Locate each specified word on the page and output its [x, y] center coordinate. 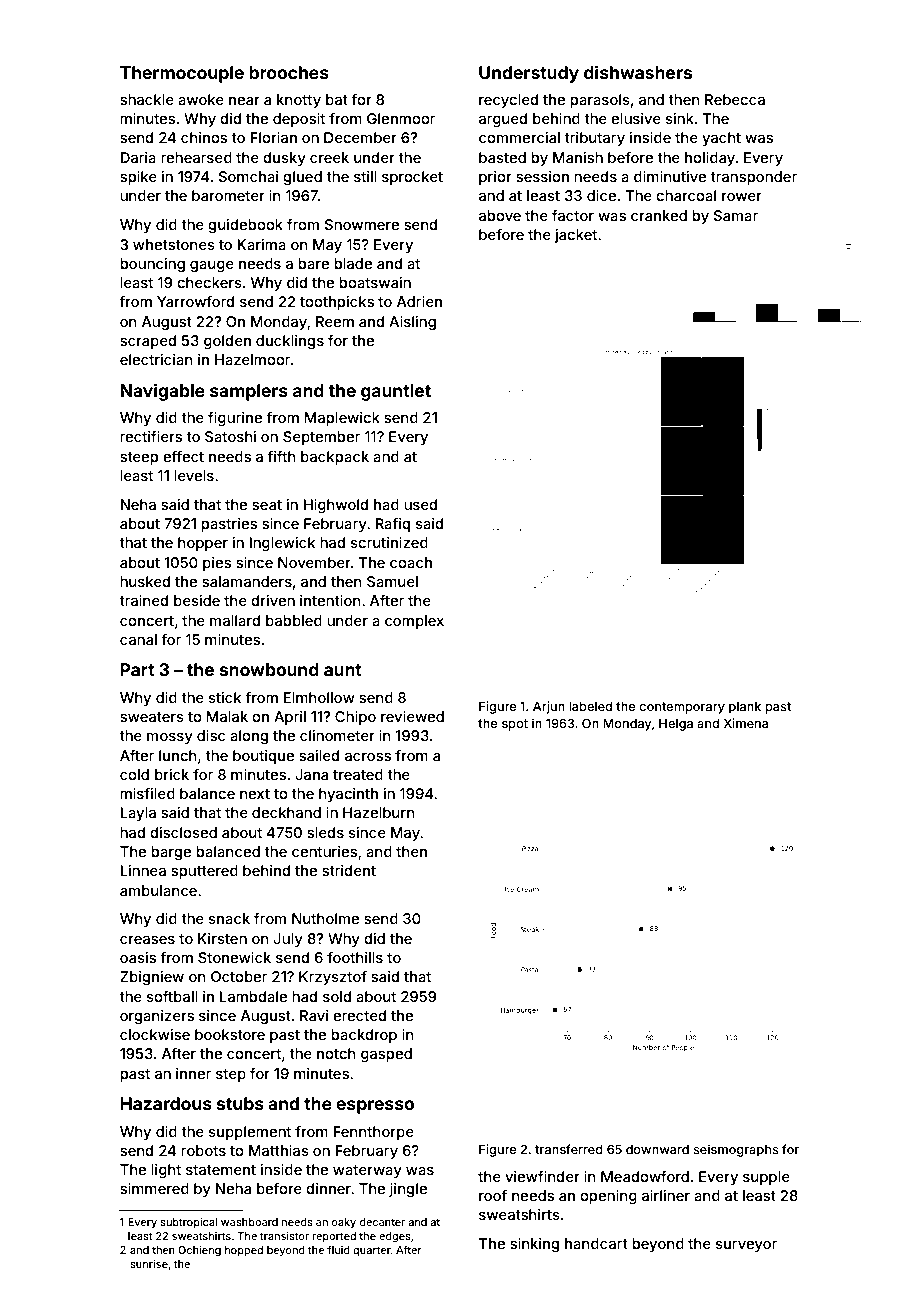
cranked [659, 215]
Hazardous [166, 1103]
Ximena [746, 723]
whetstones [174, 244]
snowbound [269, 669]
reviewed [412, 716]
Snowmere [362, 224]
